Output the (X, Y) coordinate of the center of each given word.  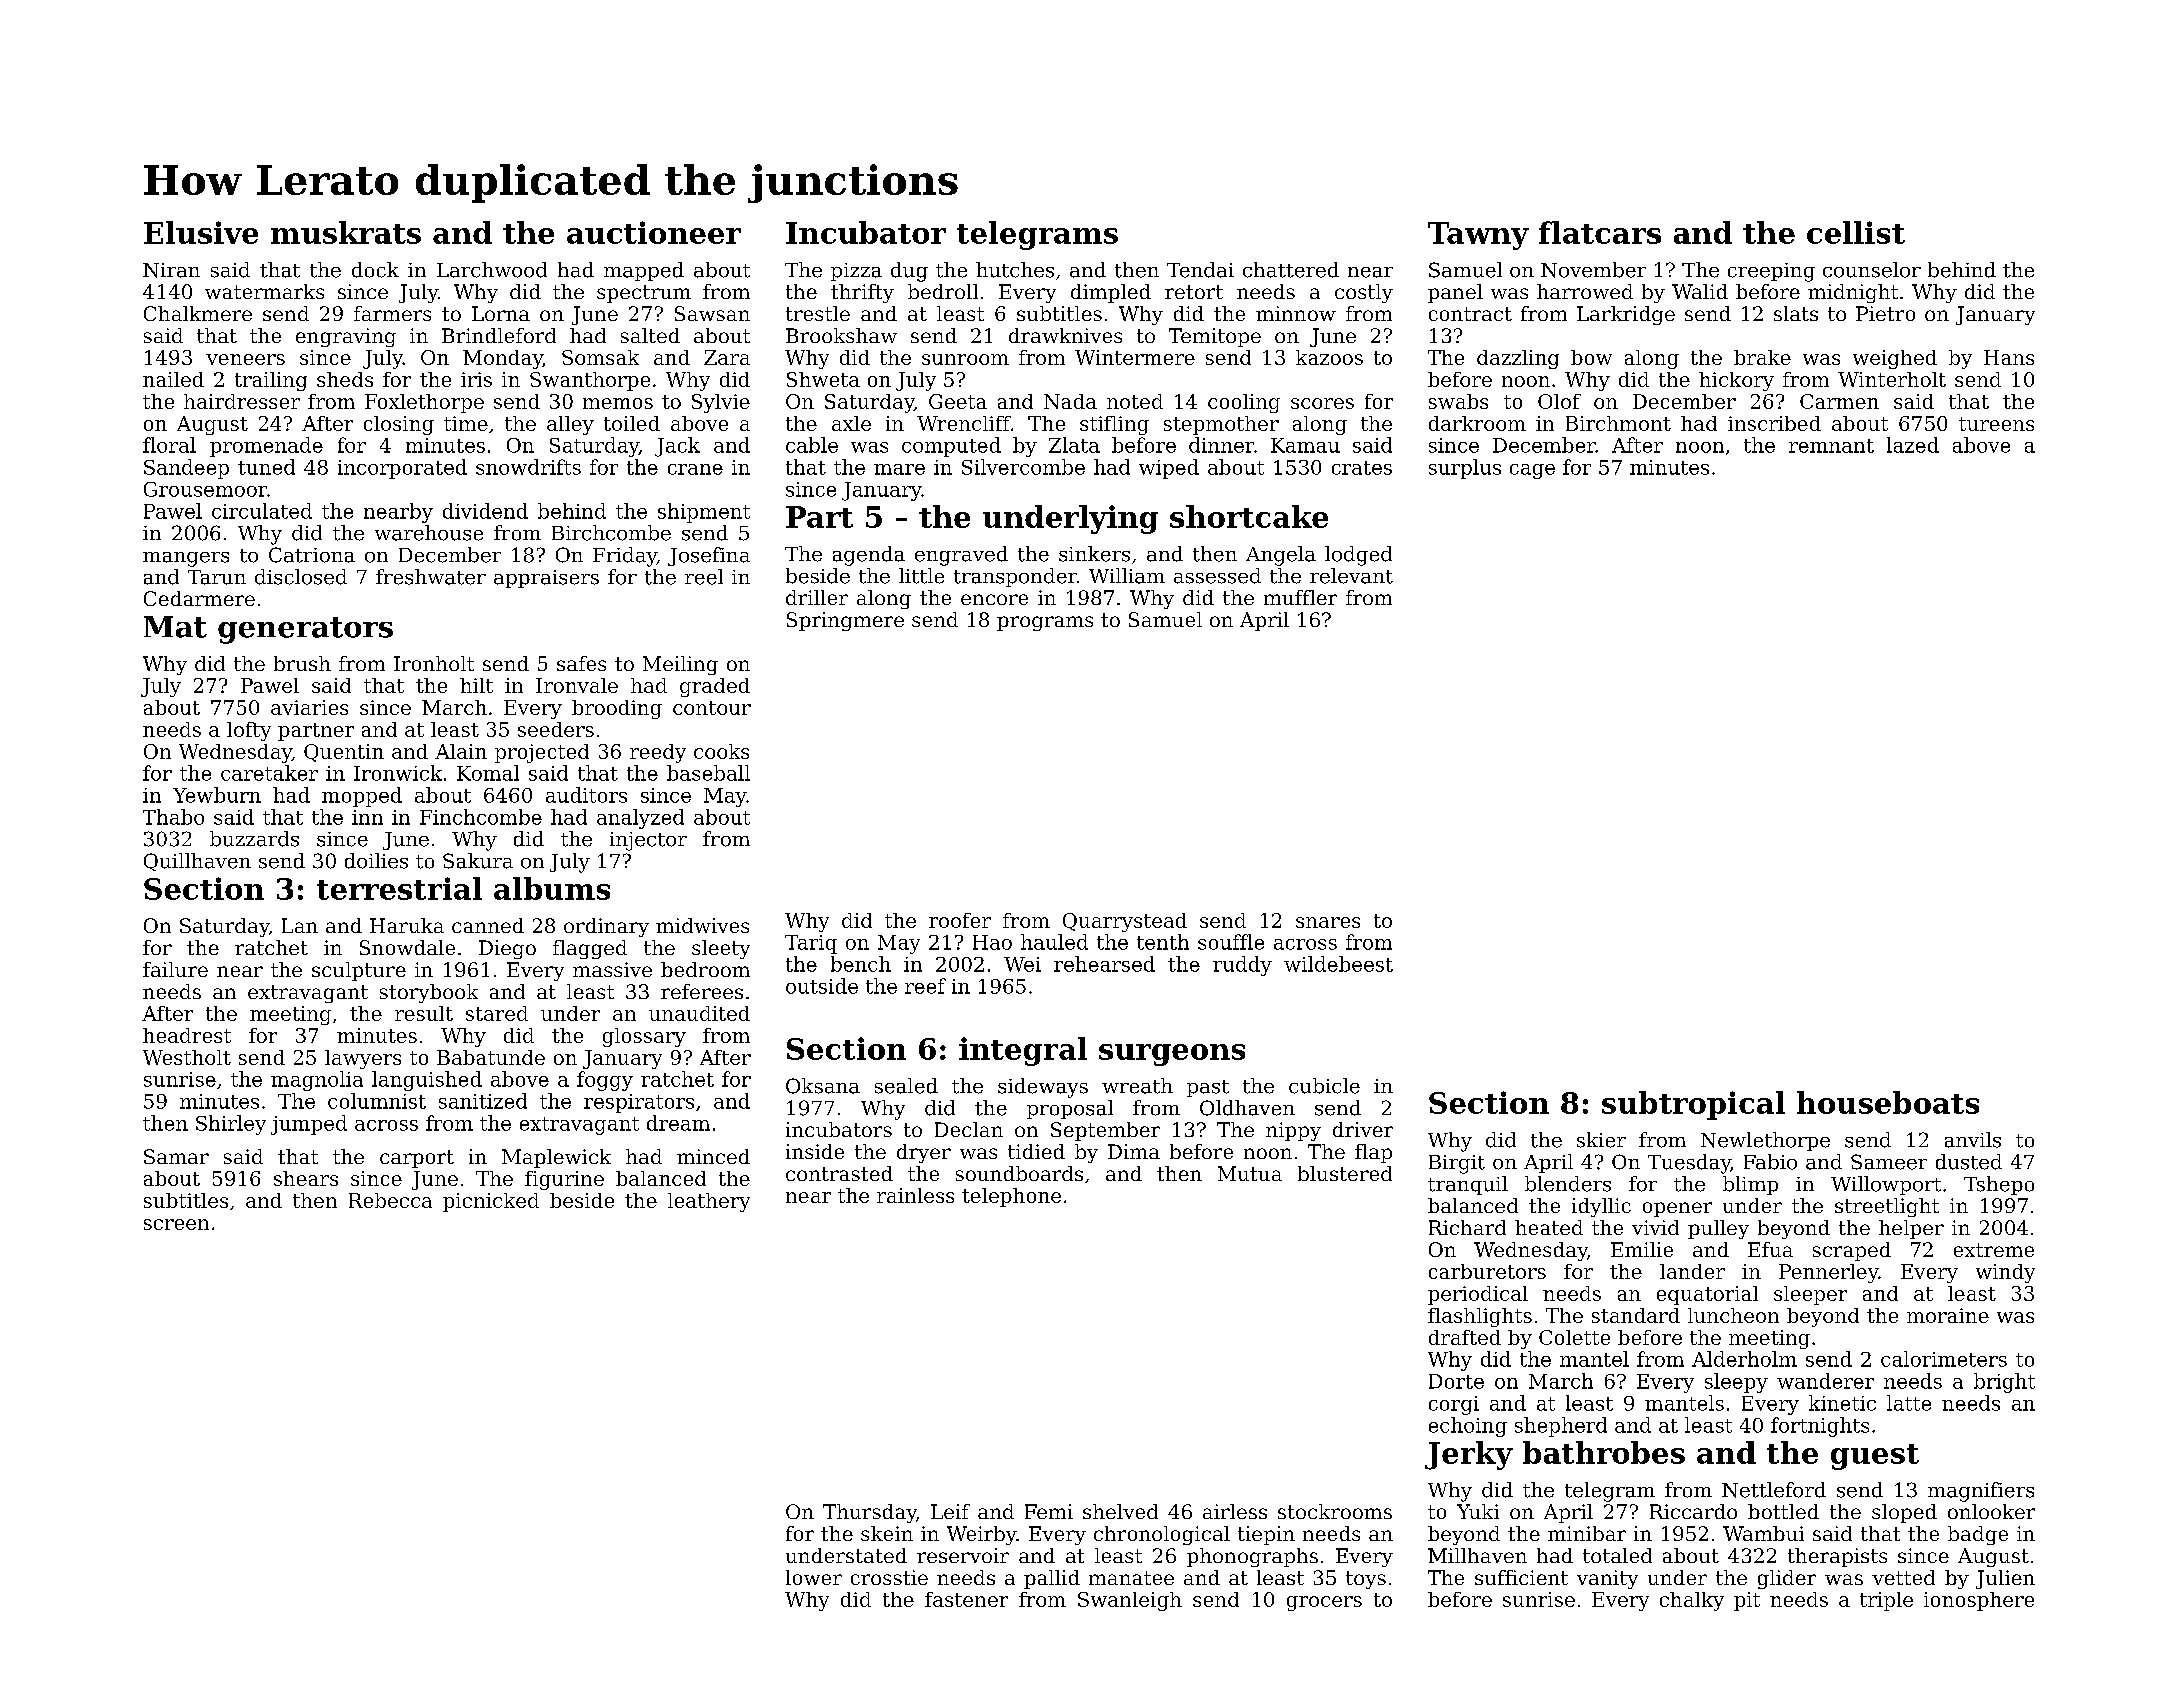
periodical (1478, 1295)
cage (1532, 471)
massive (612, 969)
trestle (818, 313)
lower (814, 1577)
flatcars (1600, 232)
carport (417, 1159)
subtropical (1693, 1105)
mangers (186, 559)
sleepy (1736, 1383)
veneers (245, 359)
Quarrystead (1125, 922)
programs (1045, 623)
